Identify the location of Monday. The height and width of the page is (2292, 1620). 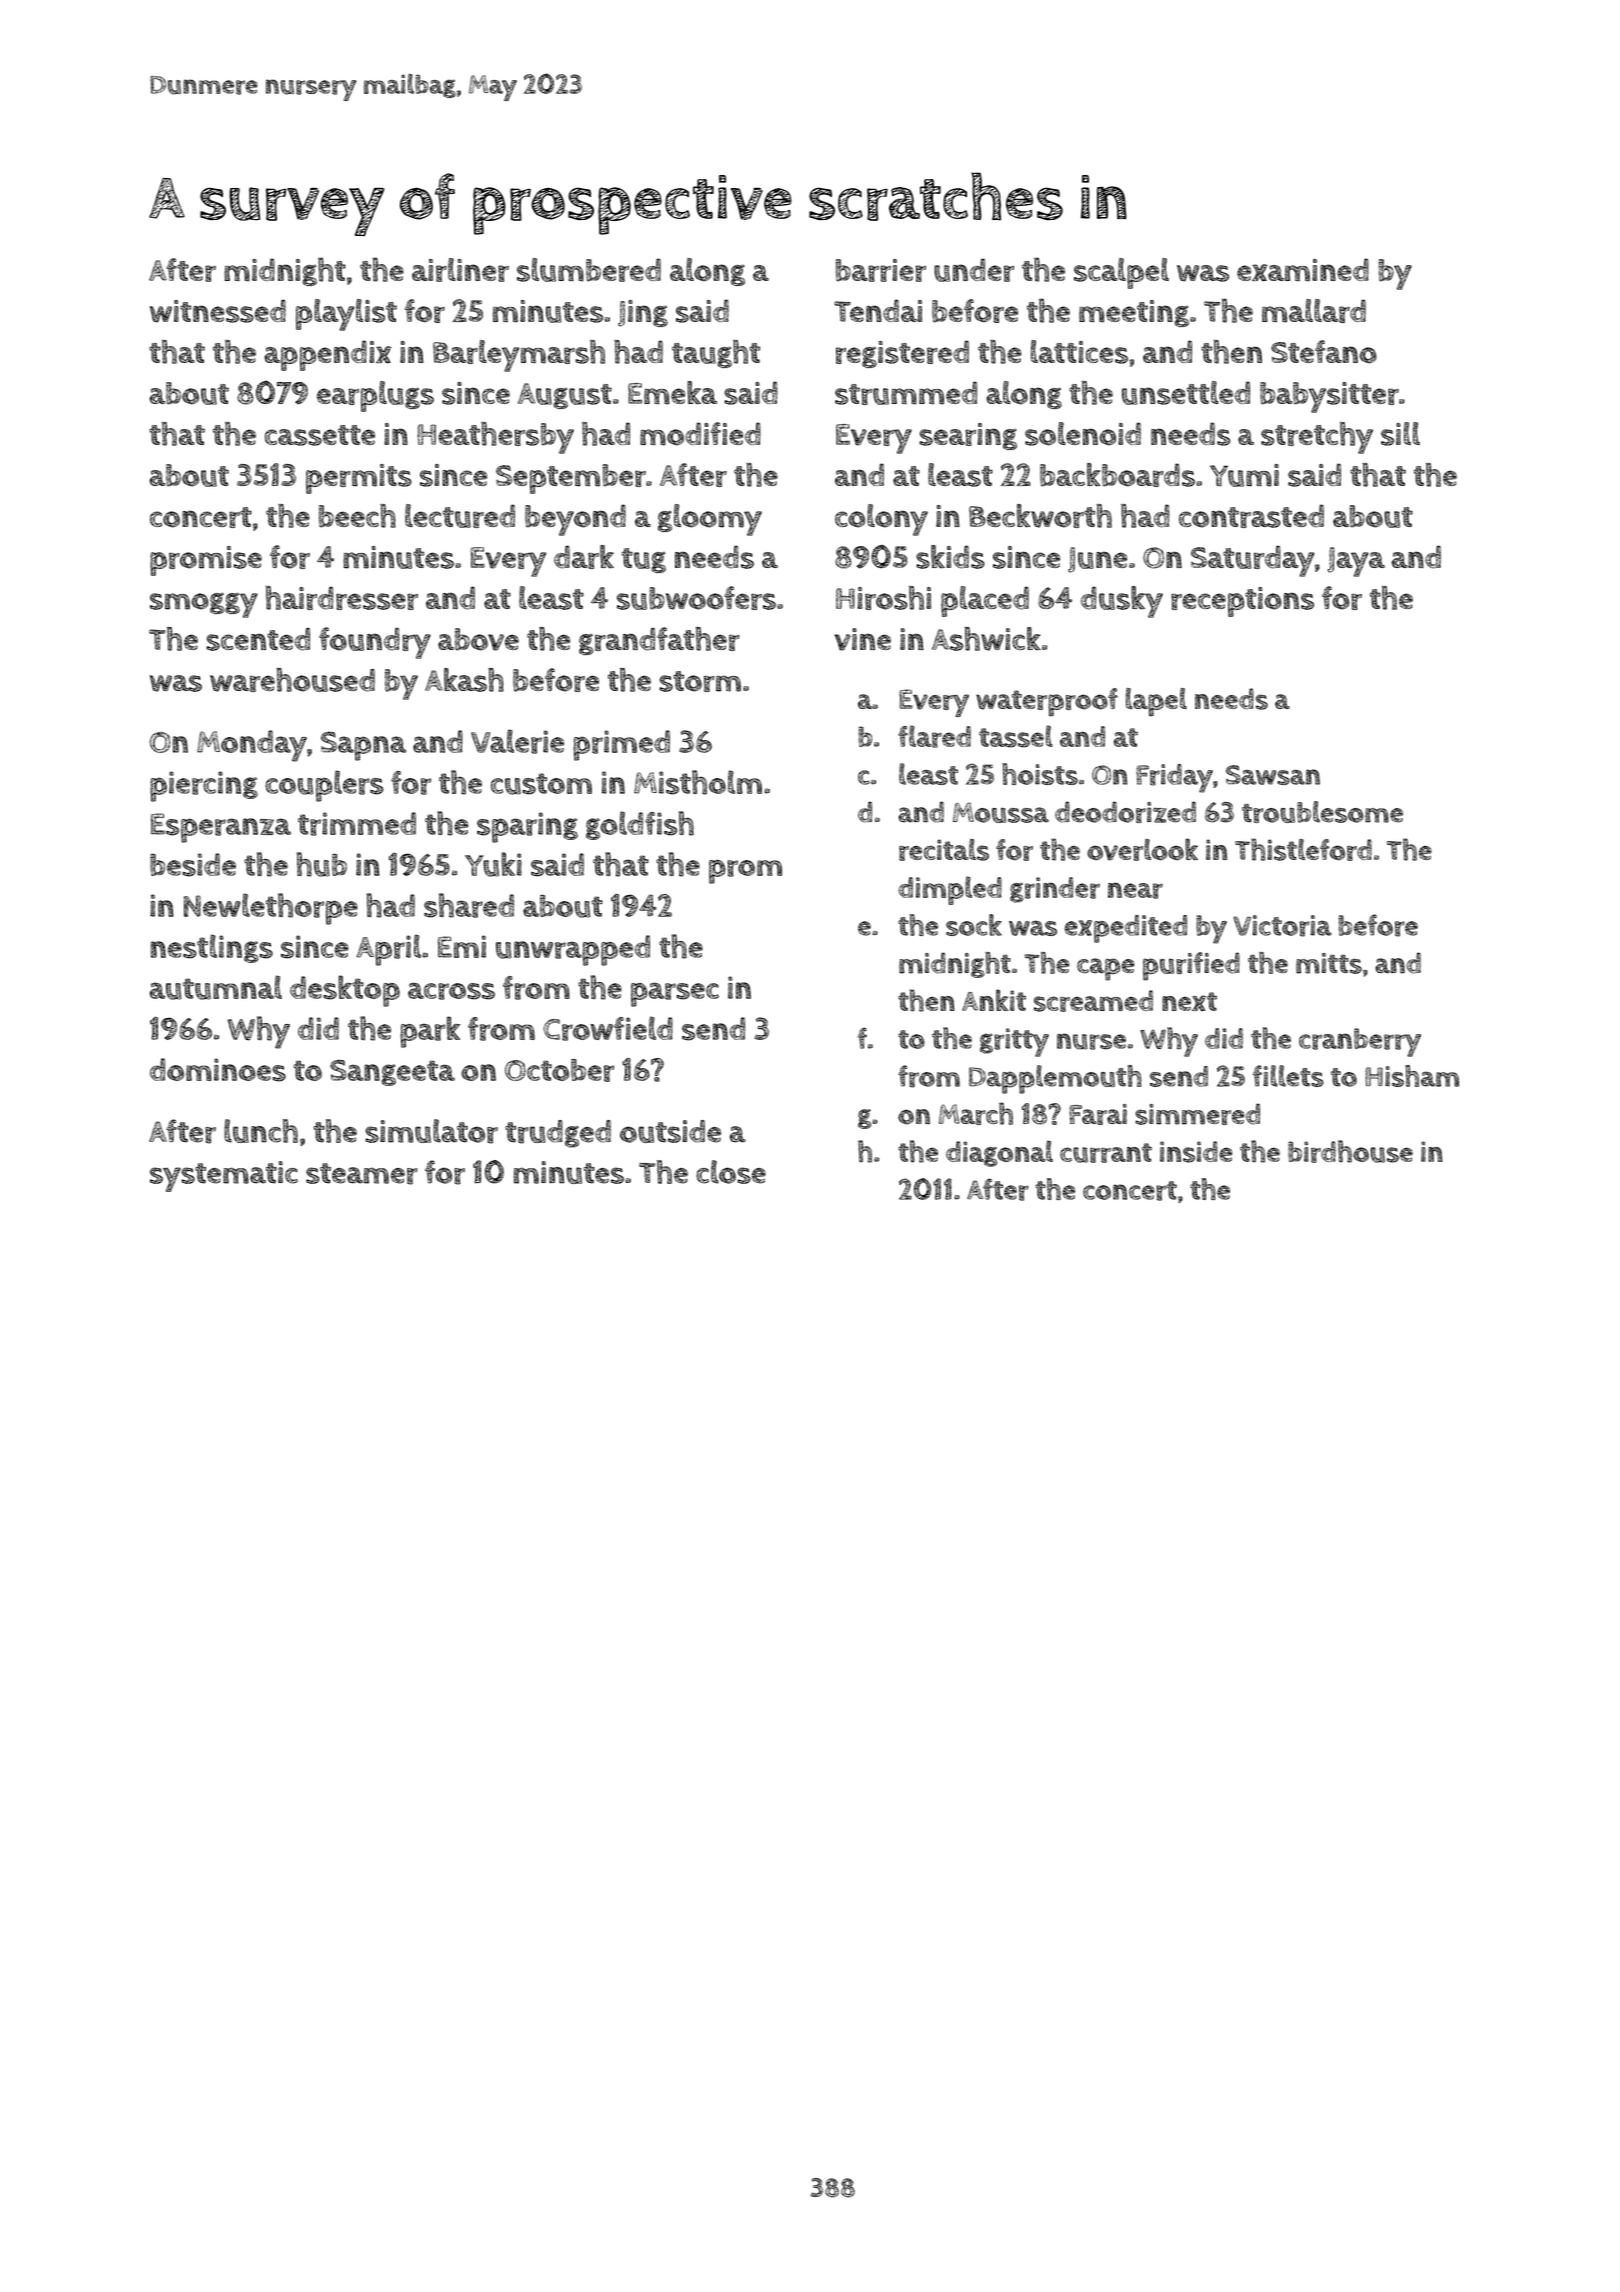
(252, 746).
